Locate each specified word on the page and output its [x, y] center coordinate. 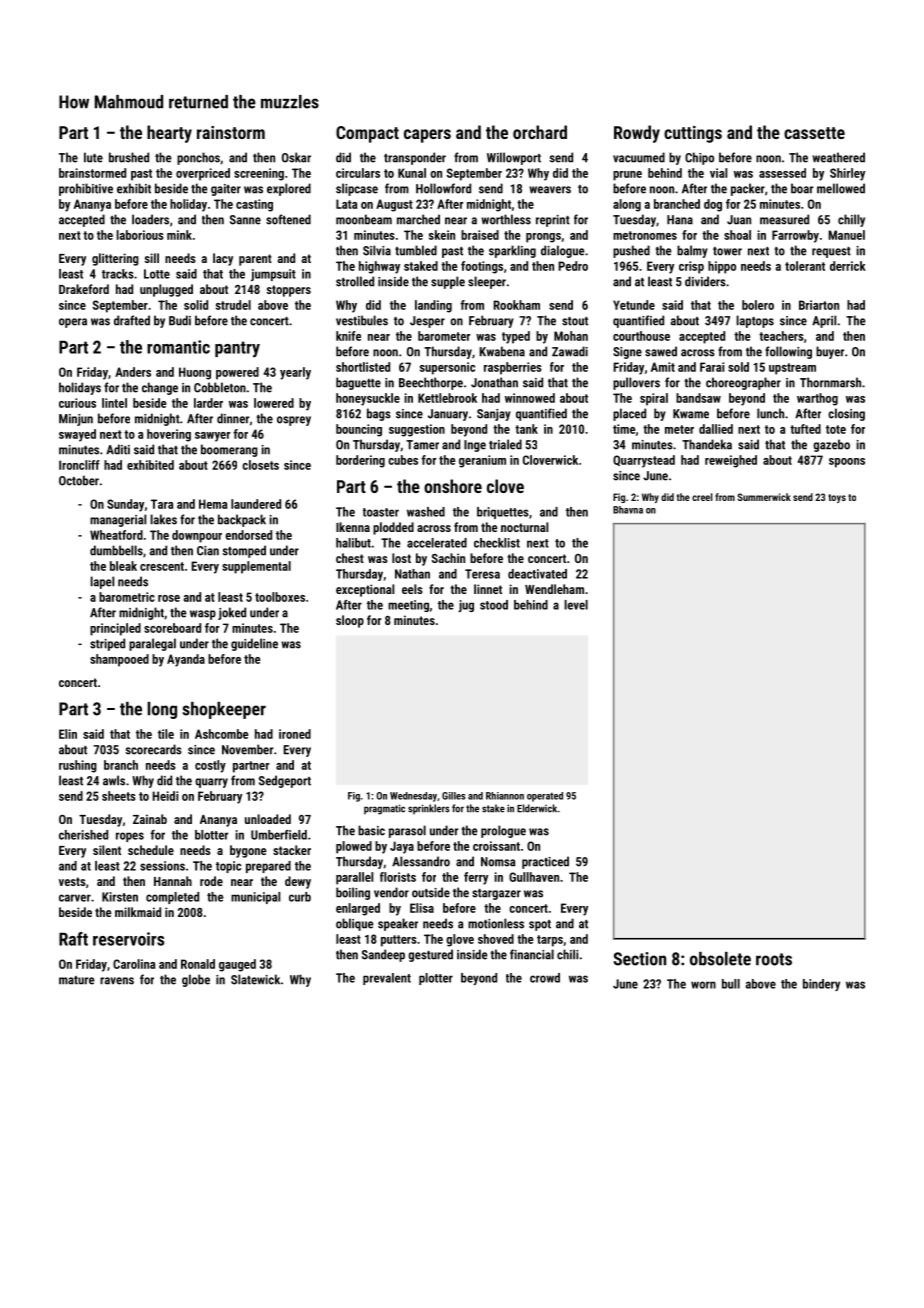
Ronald [198, 964]
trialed [505, 444]
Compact [367, 134]
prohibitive [86, 189]
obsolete [720, 959]
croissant [496, 846]
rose [169, 598]
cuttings [693, 134]
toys [837, 498]
